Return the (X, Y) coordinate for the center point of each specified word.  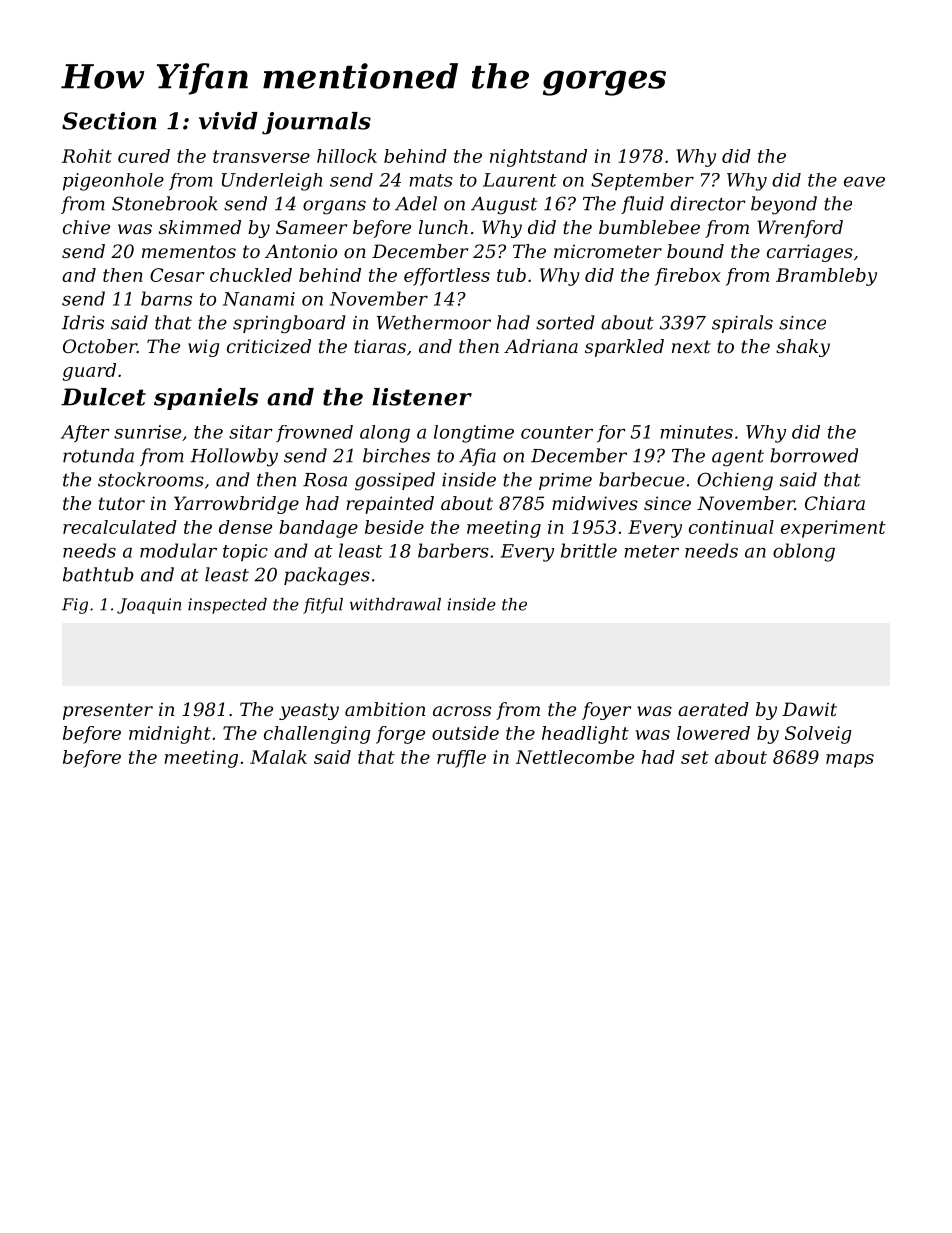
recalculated (120, 527)
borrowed (814, 455)
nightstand (538, 158)
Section (109, 121)
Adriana (541, 346)
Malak (278, 757)
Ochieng (735, 481)
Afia (477, 457)
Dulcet (103, 397)
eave (864, 182)
